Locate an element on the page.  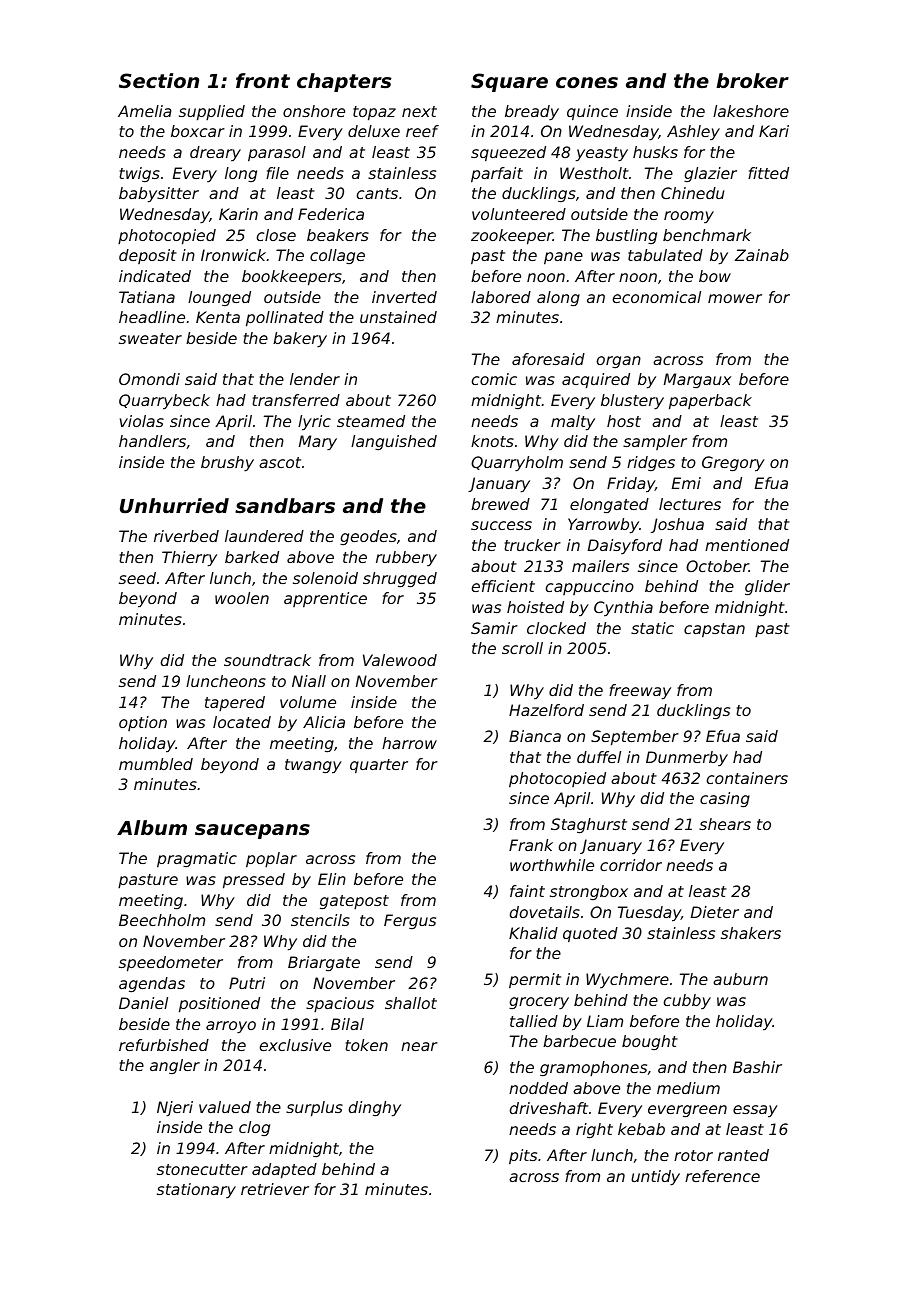
dreary is located at coordinates (215, 153).
